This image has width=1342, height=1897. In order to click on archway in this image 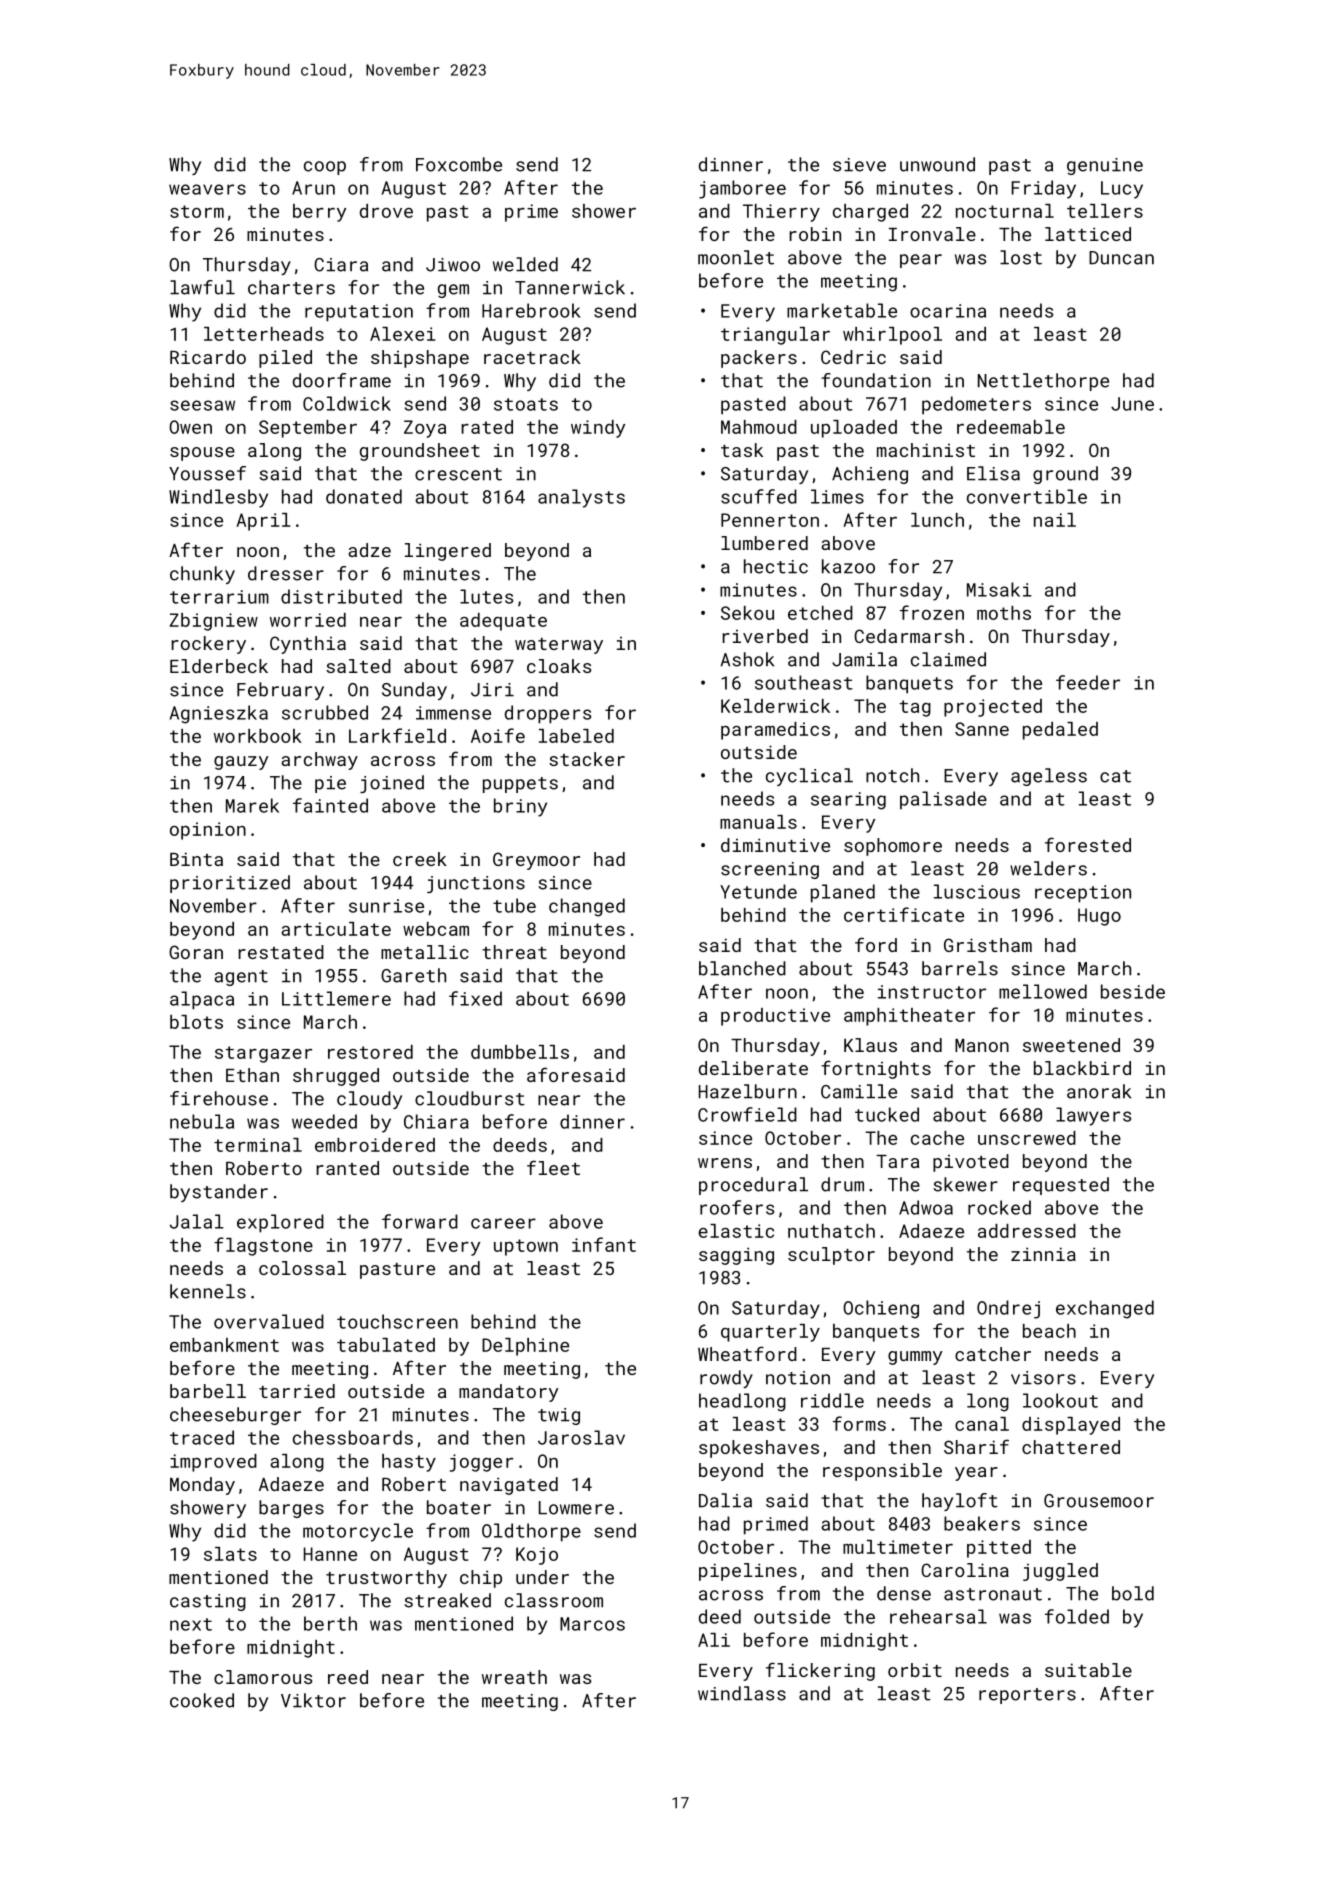, I will do `click(319, 761)`.
